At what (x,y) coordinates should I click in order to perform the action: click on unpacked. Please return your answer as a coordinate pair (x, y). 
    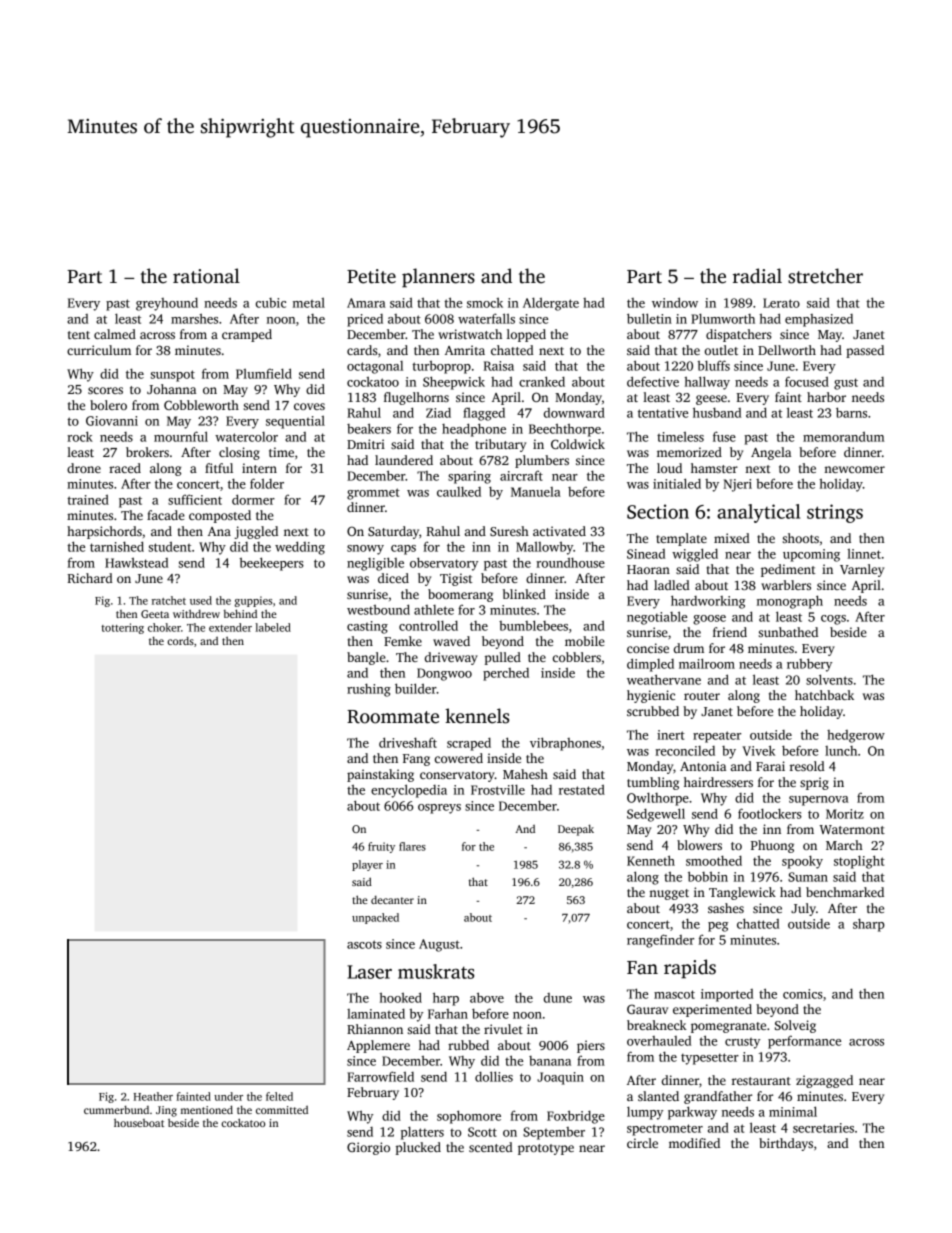
    Looking at the image, I should click on (375, 918).
